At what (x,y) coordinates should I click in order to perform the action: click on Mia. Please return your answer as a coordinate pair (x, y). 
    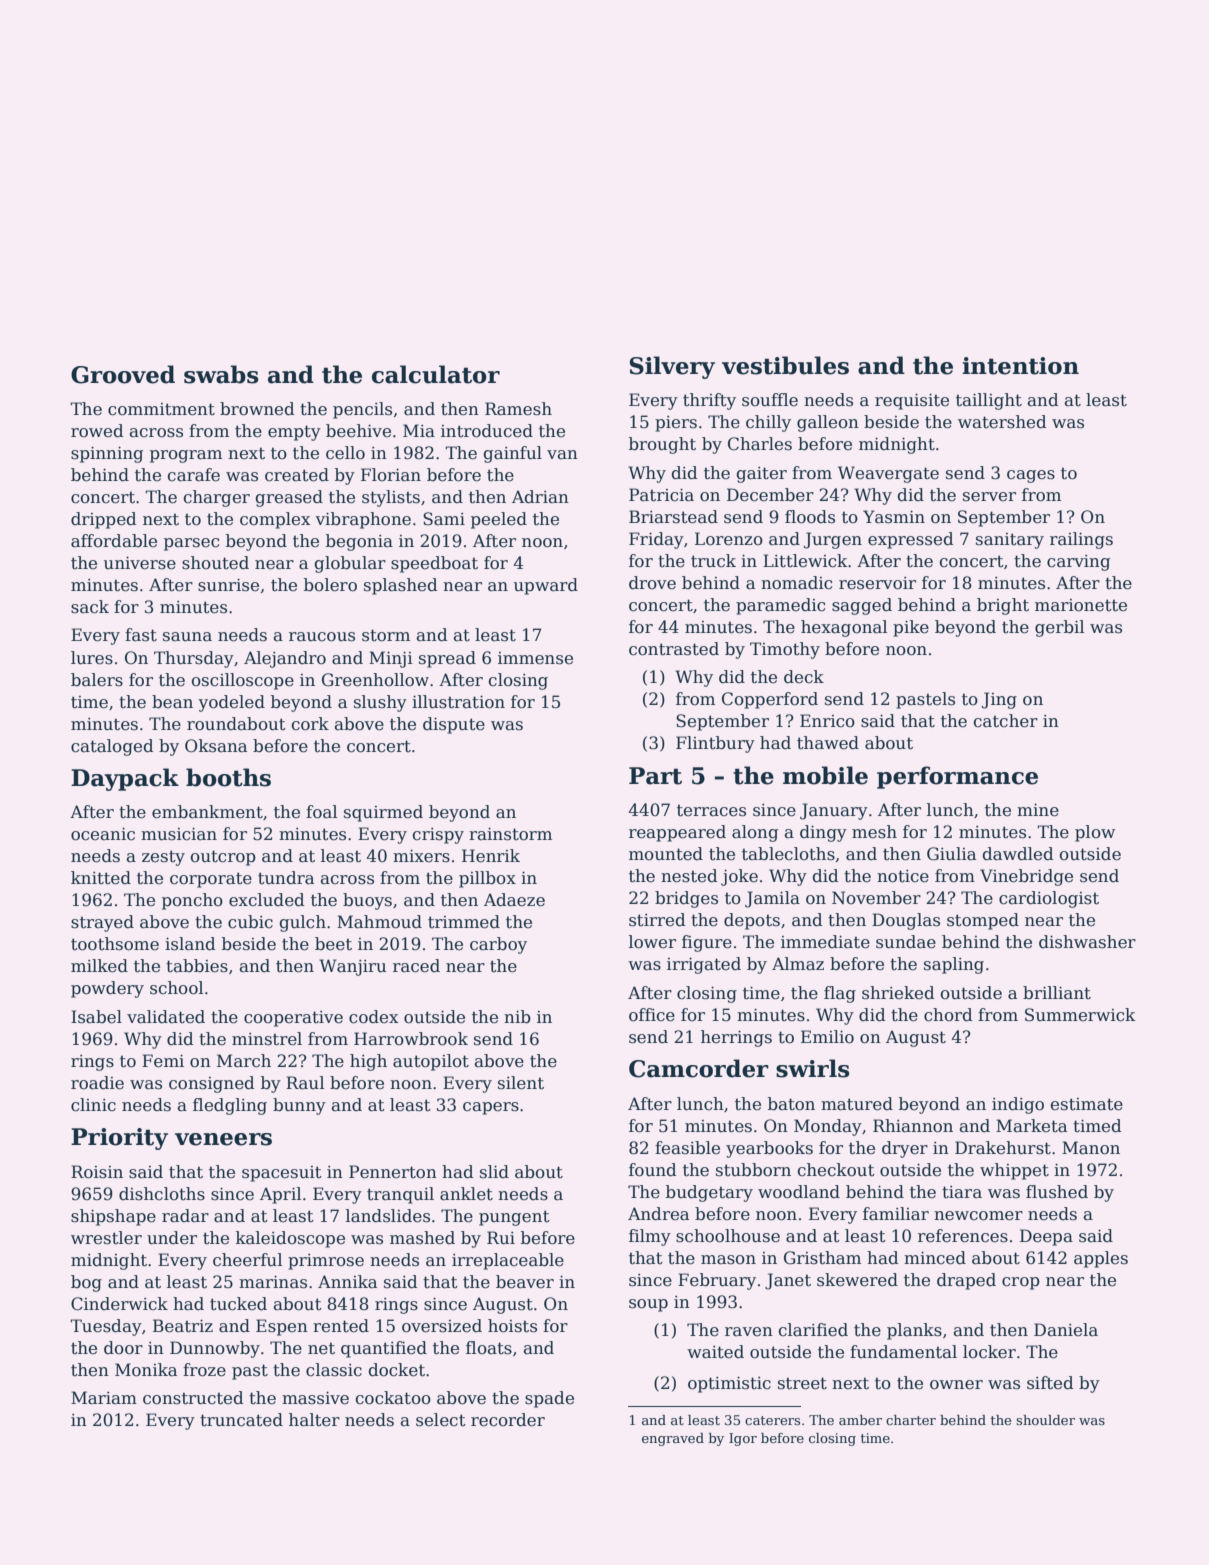
    Looking at the image, I should click on (419, 430).
